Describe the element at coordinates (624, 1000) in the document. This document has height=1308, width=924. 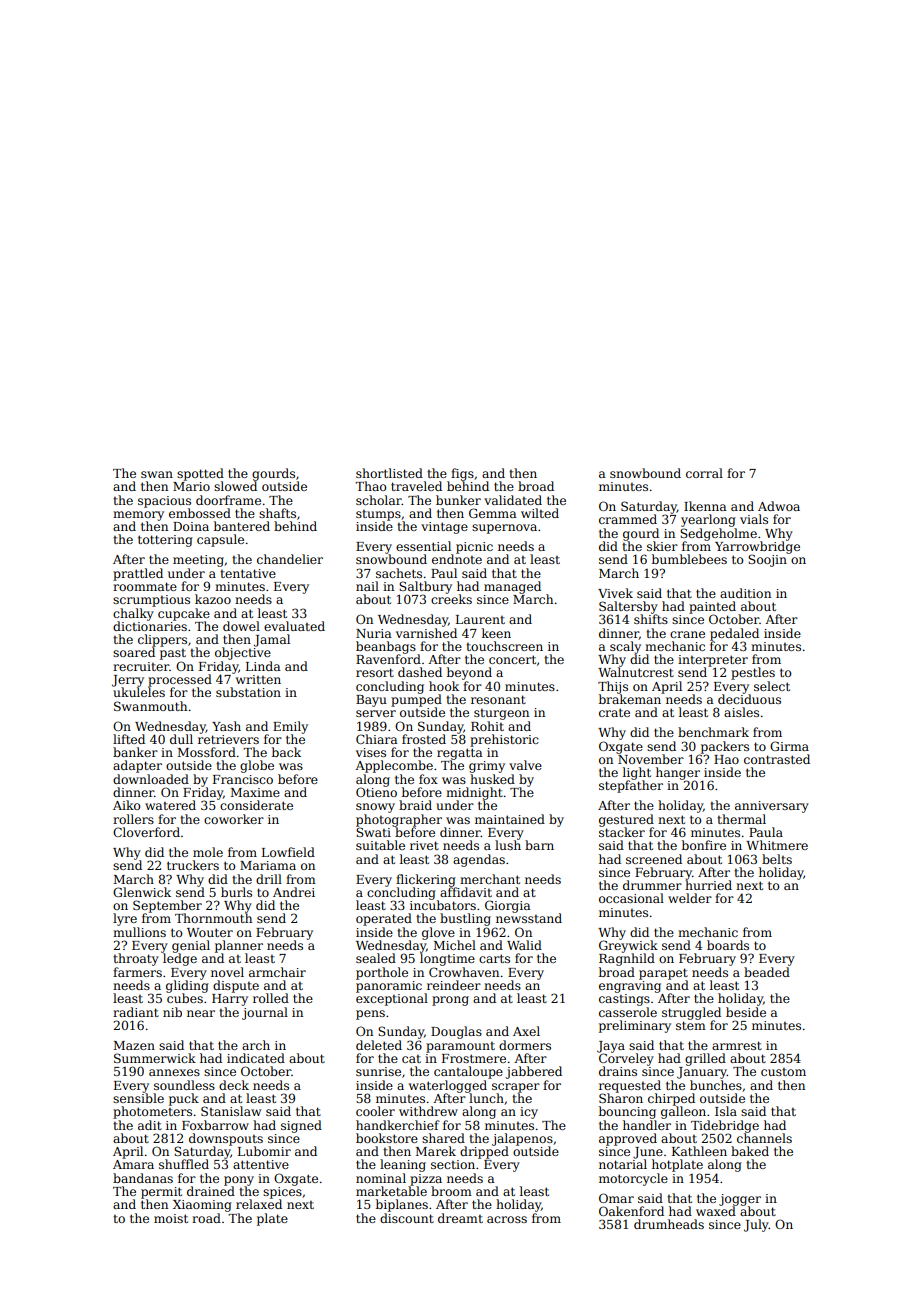
I see `castings` at that location.
